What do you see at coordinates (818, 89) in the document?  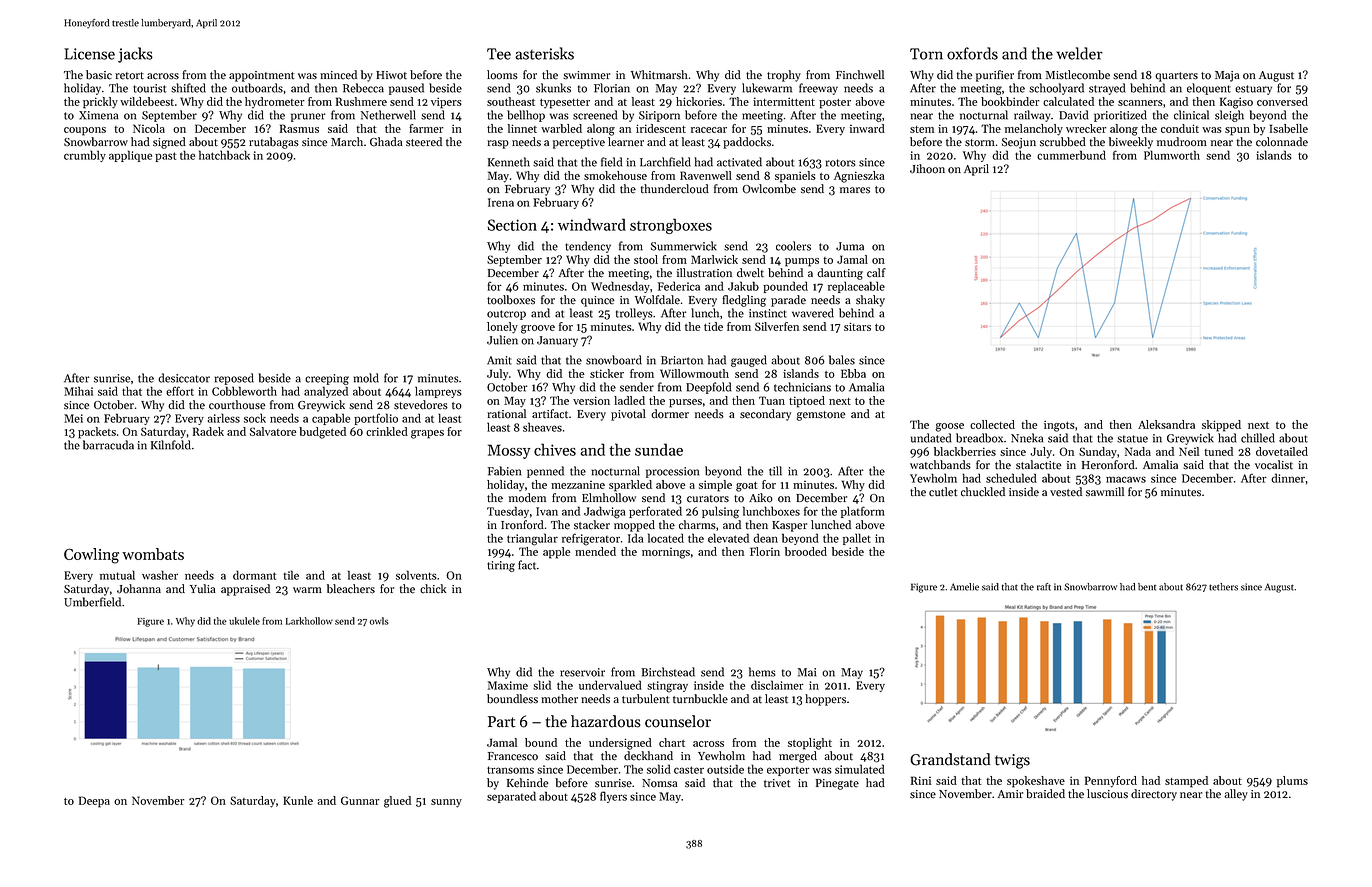 I see `freeway` at bounding box center [818, 89].
